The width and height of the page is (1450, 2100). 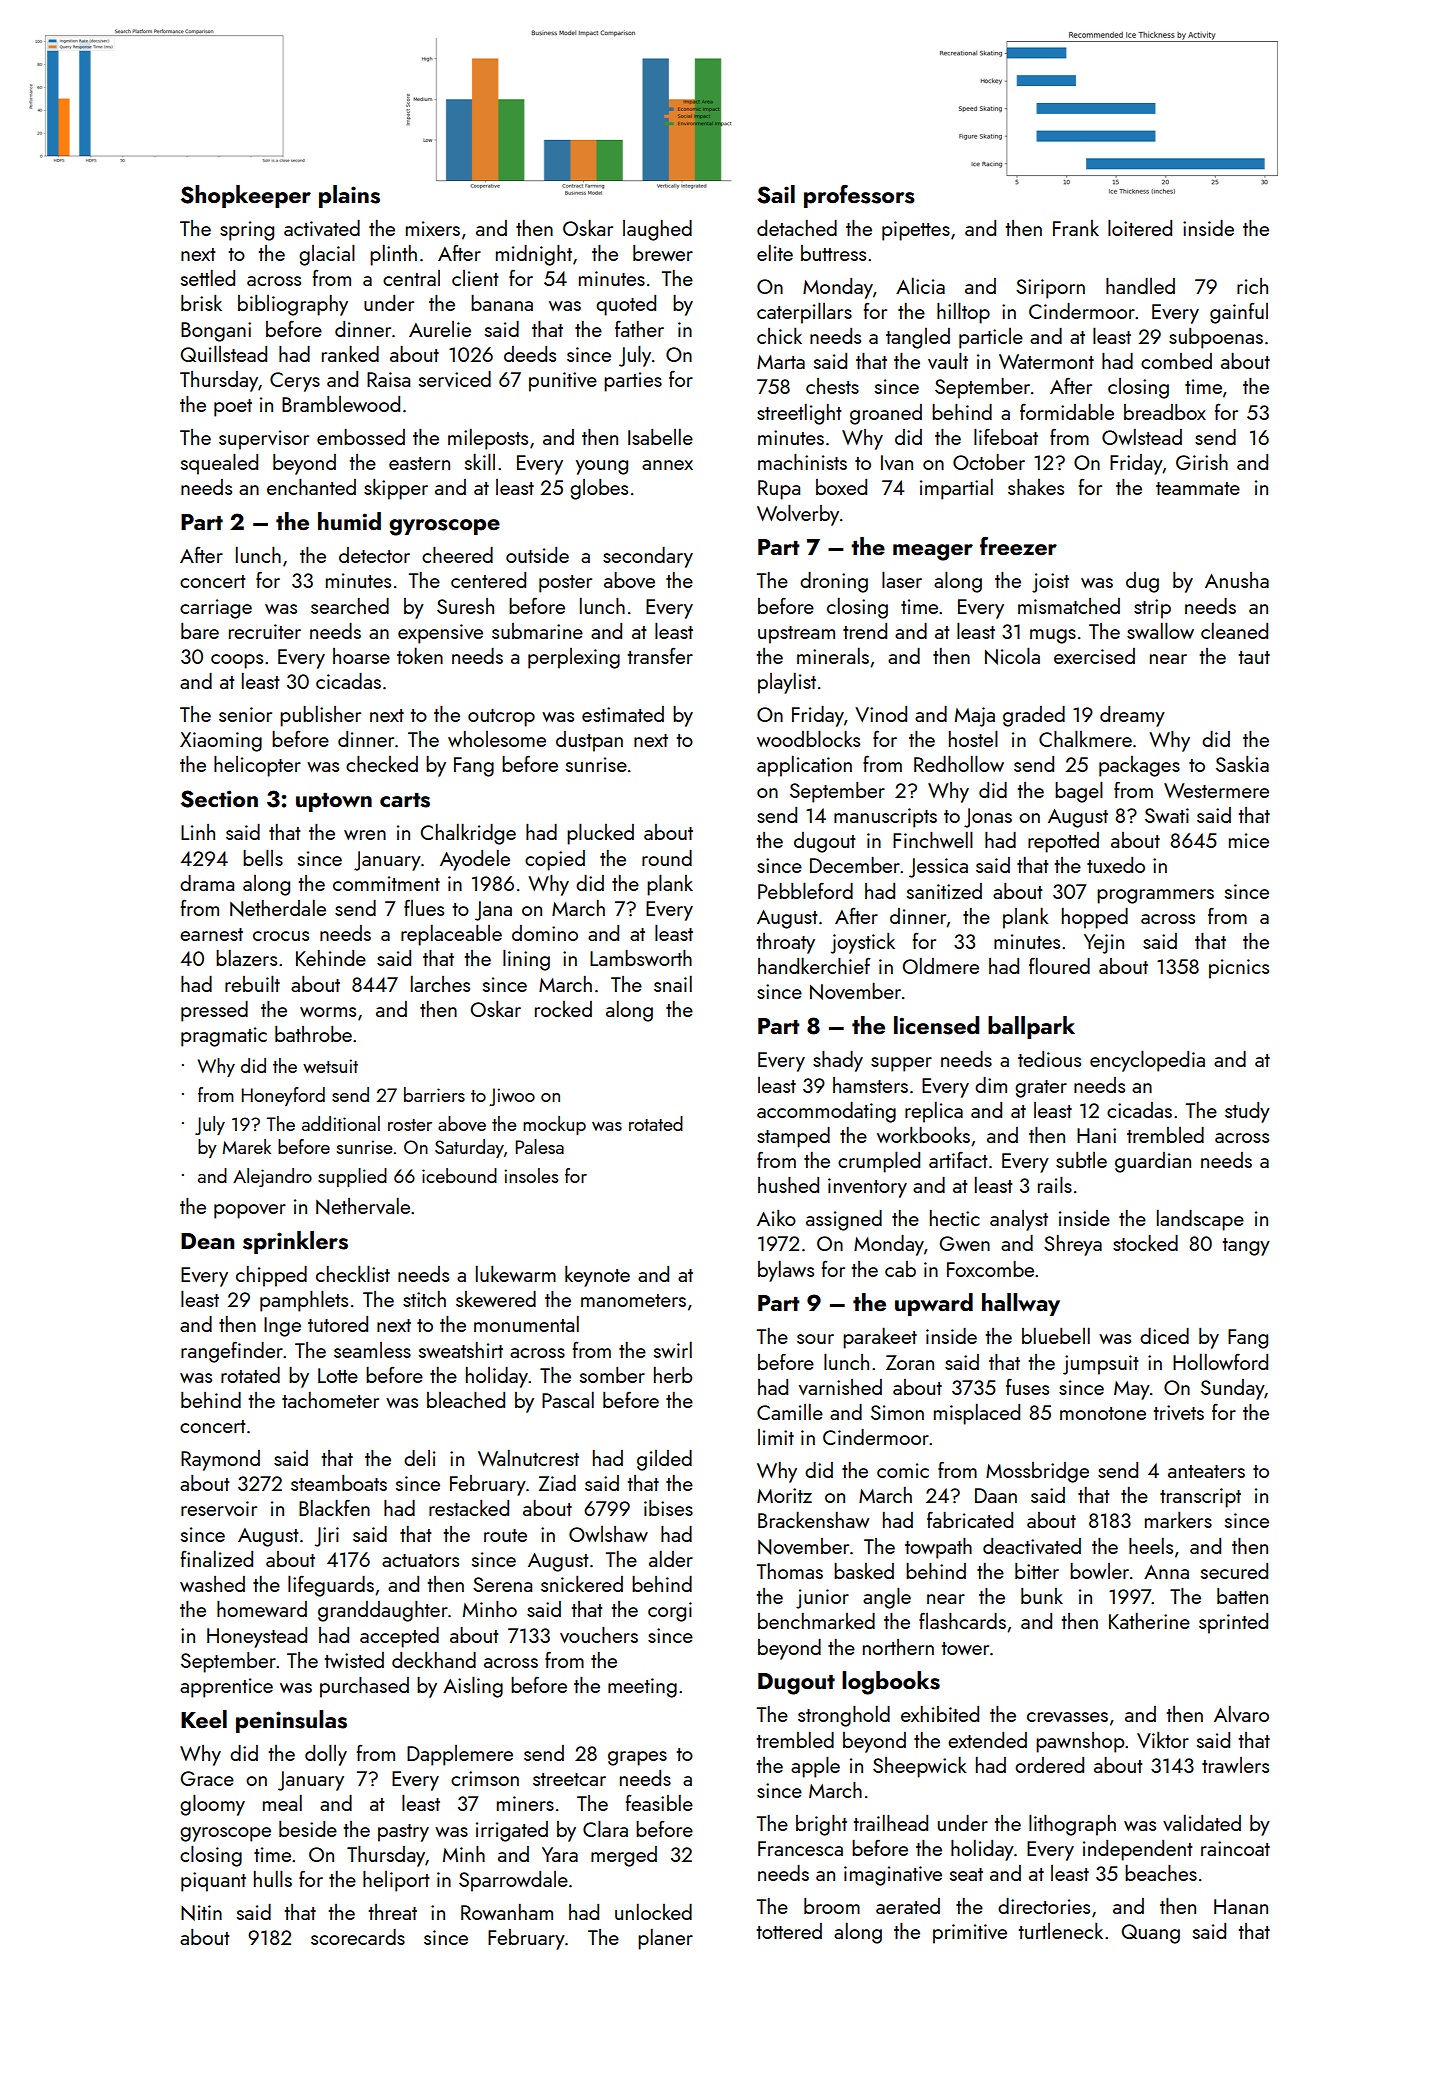 I want to click on tottered, so click(x=789, y=1931).
